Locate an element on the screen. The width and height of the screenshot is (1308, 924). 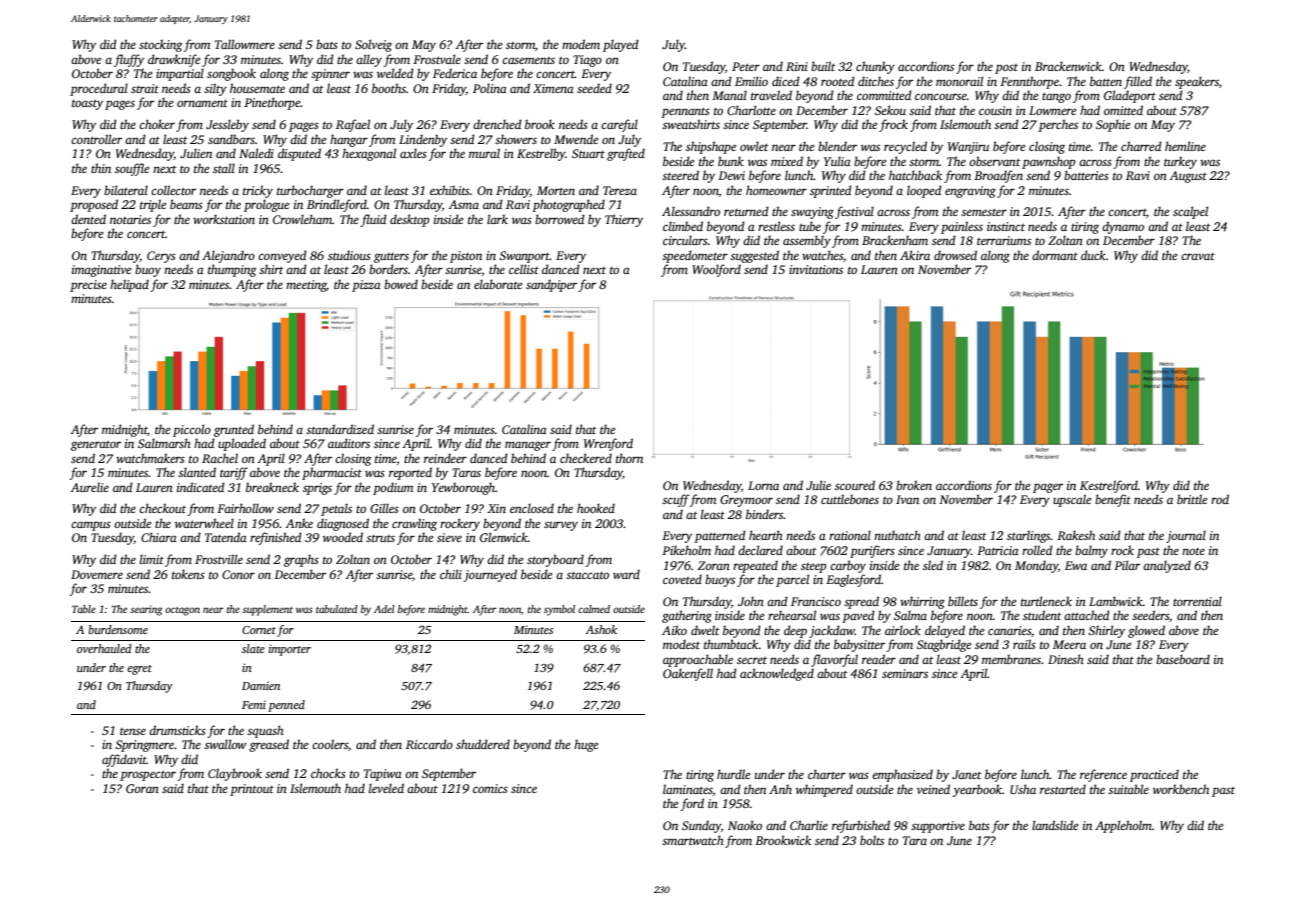
hooked is located at coordinates (596, 508).
